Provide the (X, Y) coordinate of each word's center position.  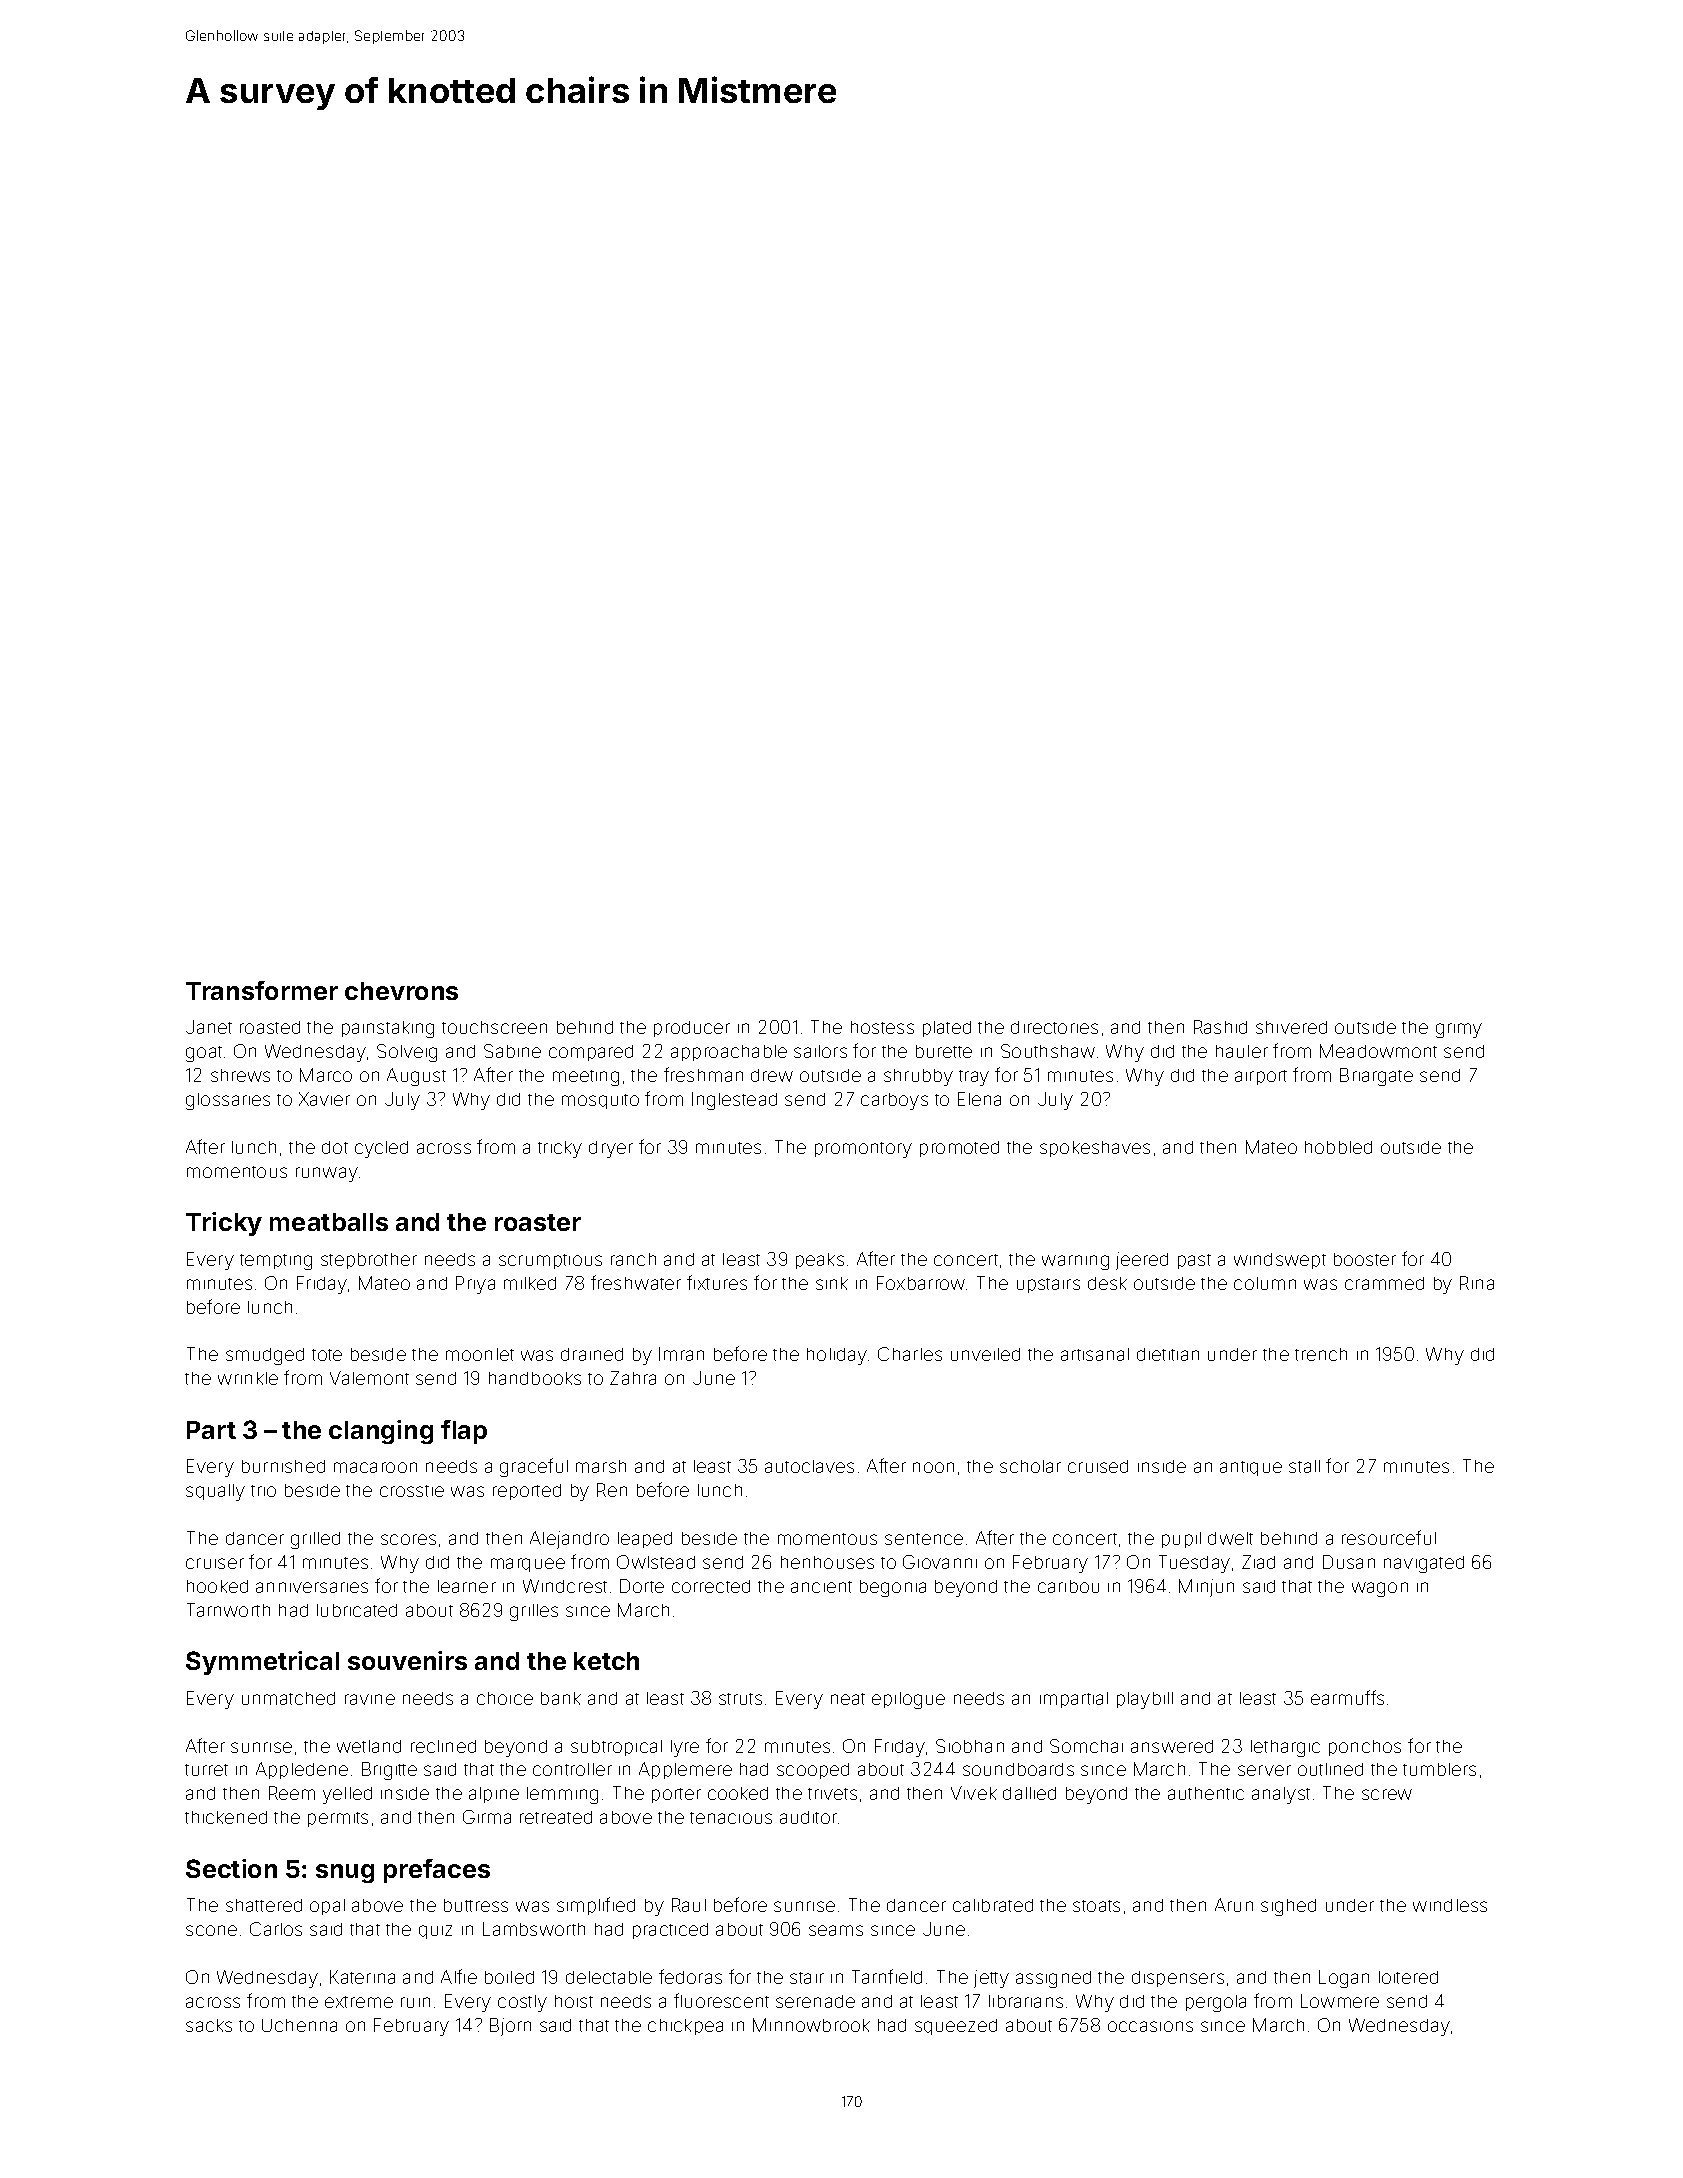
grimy (1459, 1030)
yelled (347, 1795)
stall (1304, 1466)
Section (231, 1868)
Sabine (512, 1051)
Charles (910, 1354)
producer (692, 1029)
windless (1450, 1905)
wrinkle (248, 1378)
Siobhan (970, 1746)
